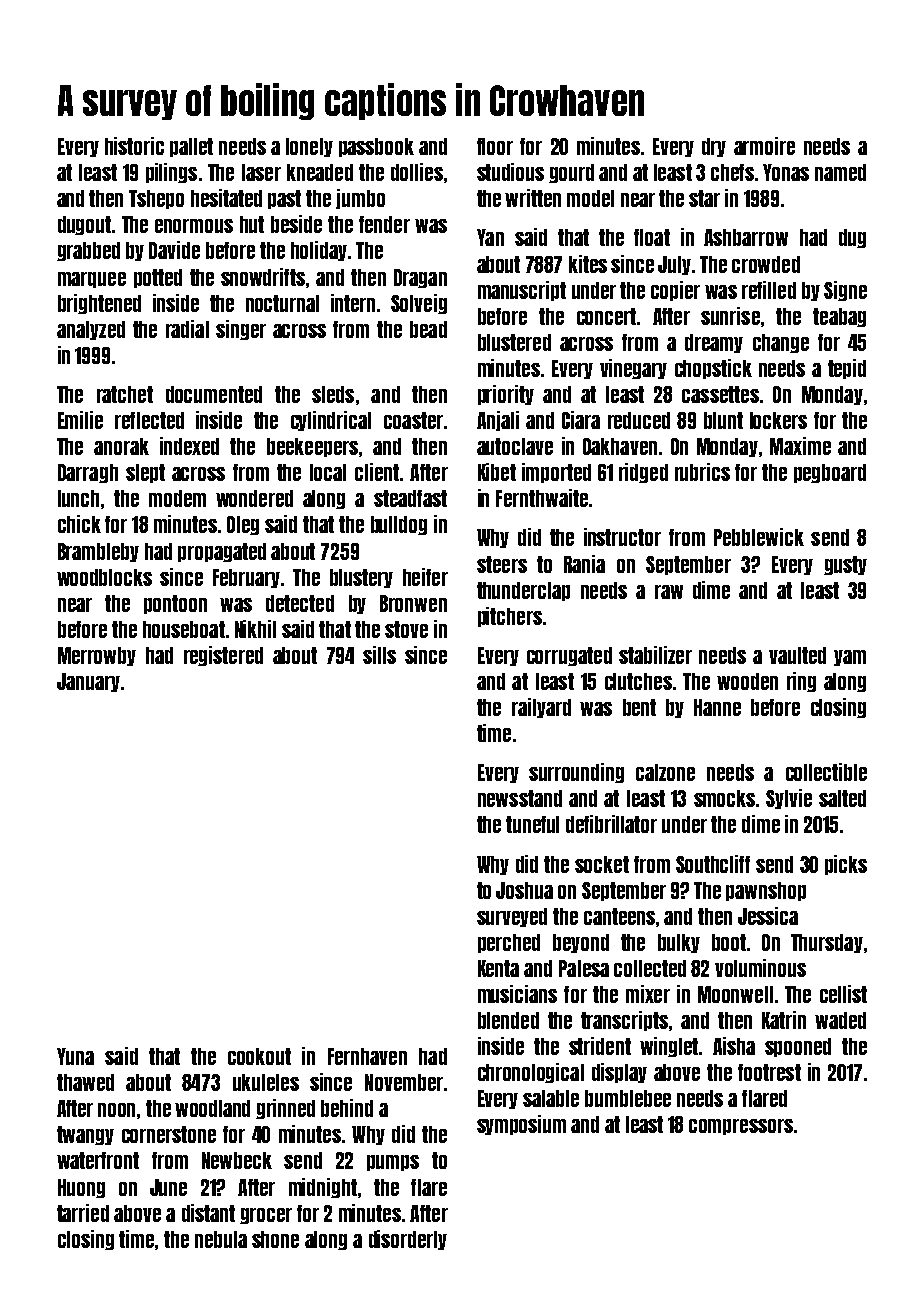 The width and height of the screenshot is (924, 1314). I want to click on registered, so click(223, 656).
